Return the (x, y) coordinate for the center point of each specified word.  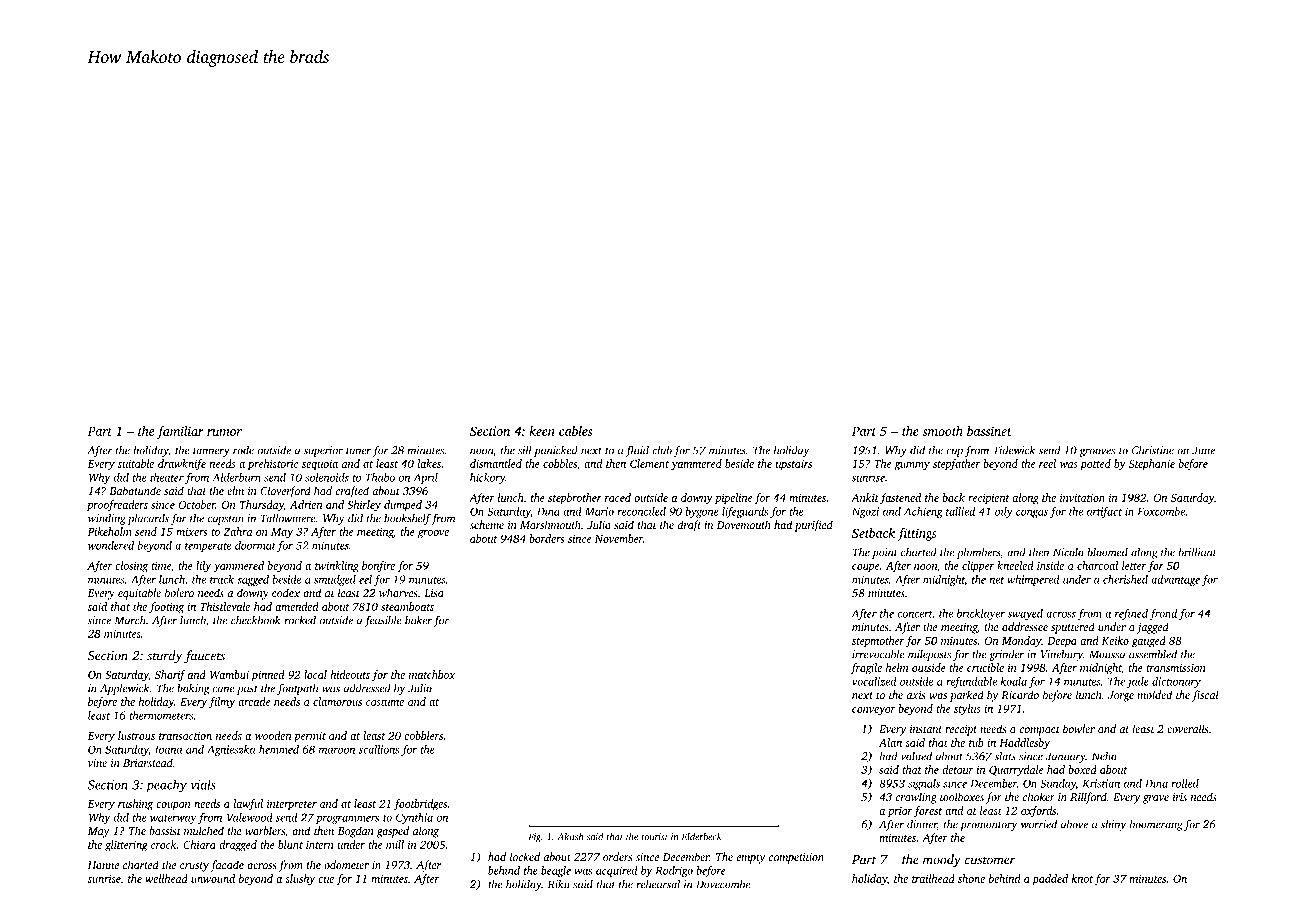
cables (575, 431)
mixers (192, 531)
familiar (180, 432)
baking (193, 689)
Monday (1021, 642)
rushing (135, 805)
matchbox (432, 674)
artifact (1104, 512)
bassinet (989, 431)
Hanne (103, 865)
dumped (403, 506)
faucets (204, 657)
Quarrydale (1016, 771)
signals (924, 784)
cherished (1125, 579)
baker (418, 620)
